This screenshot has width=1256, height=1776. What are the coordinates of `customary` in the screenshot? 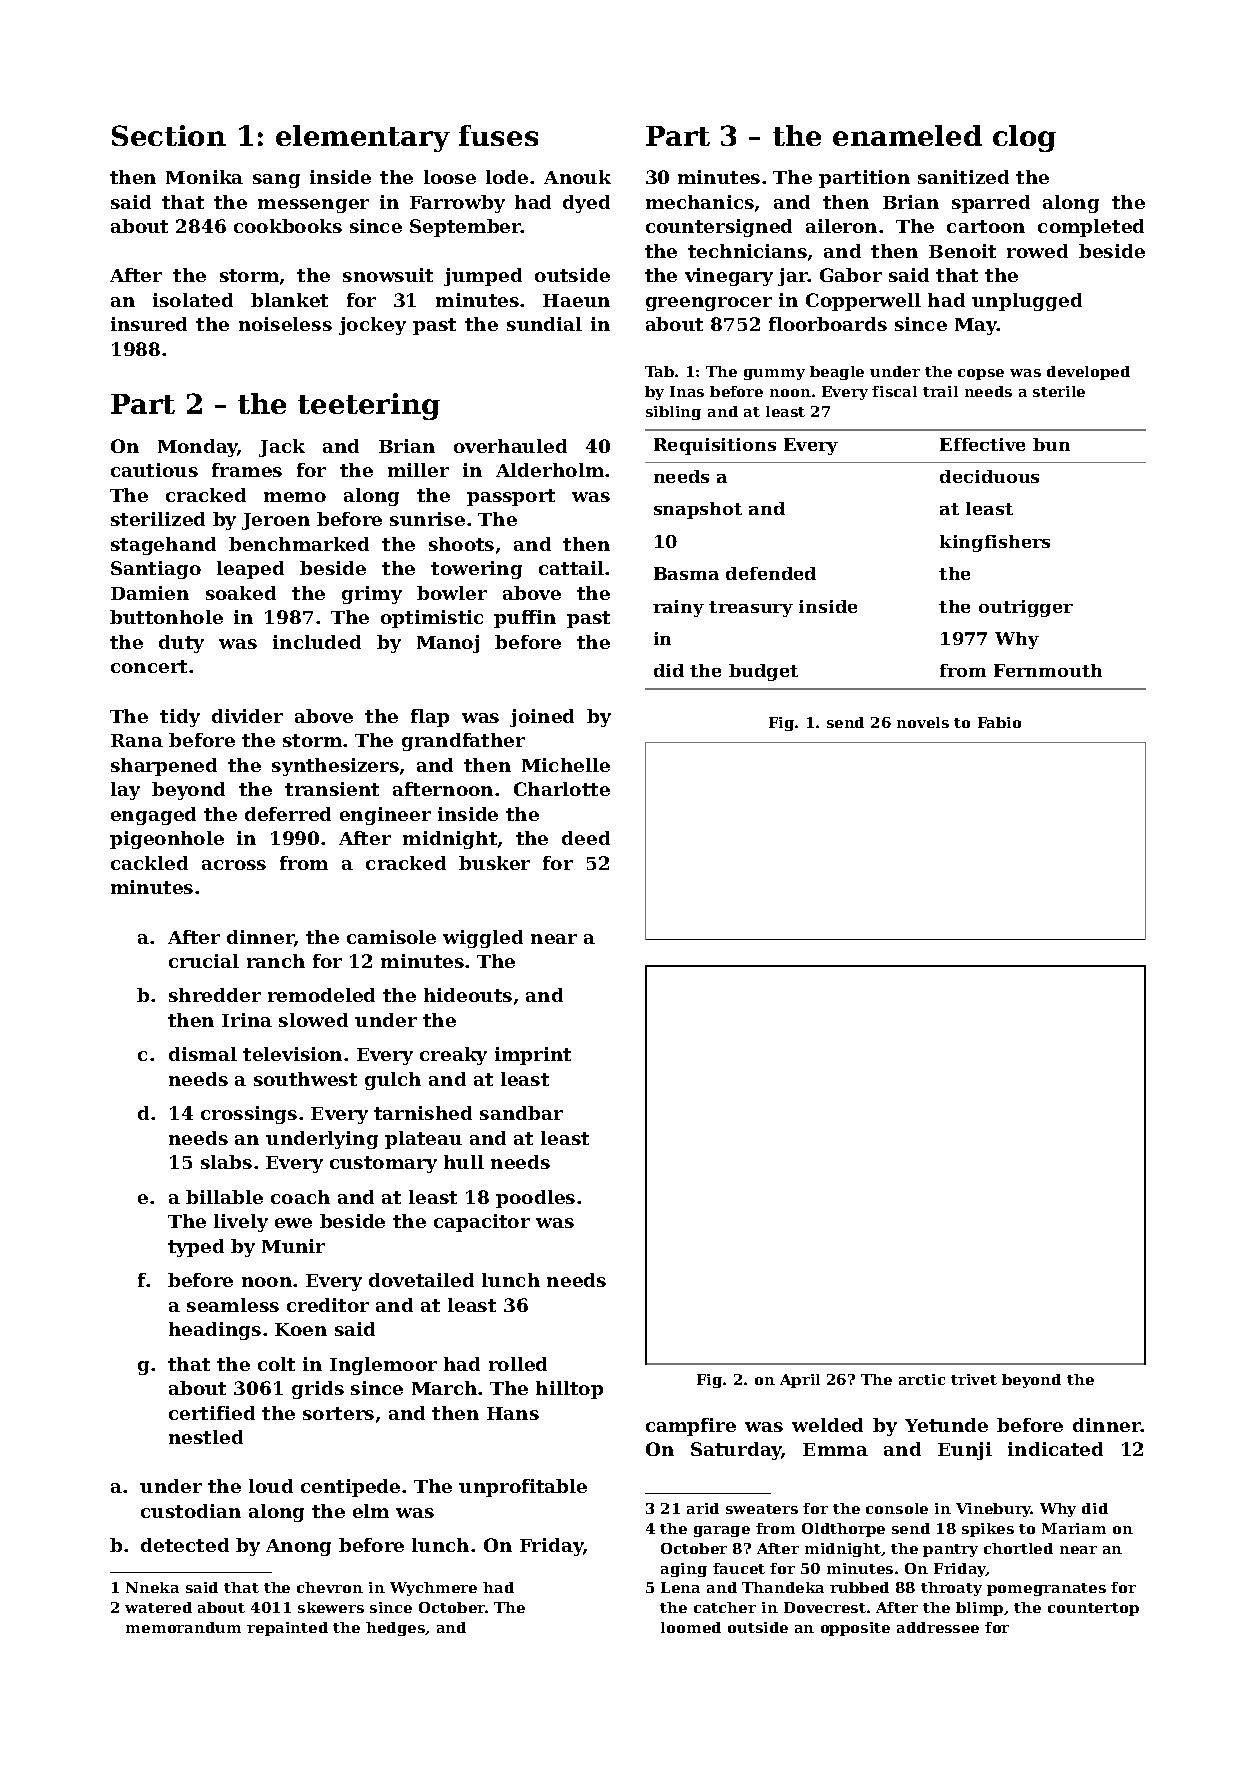 It's located at (383, 1164).
